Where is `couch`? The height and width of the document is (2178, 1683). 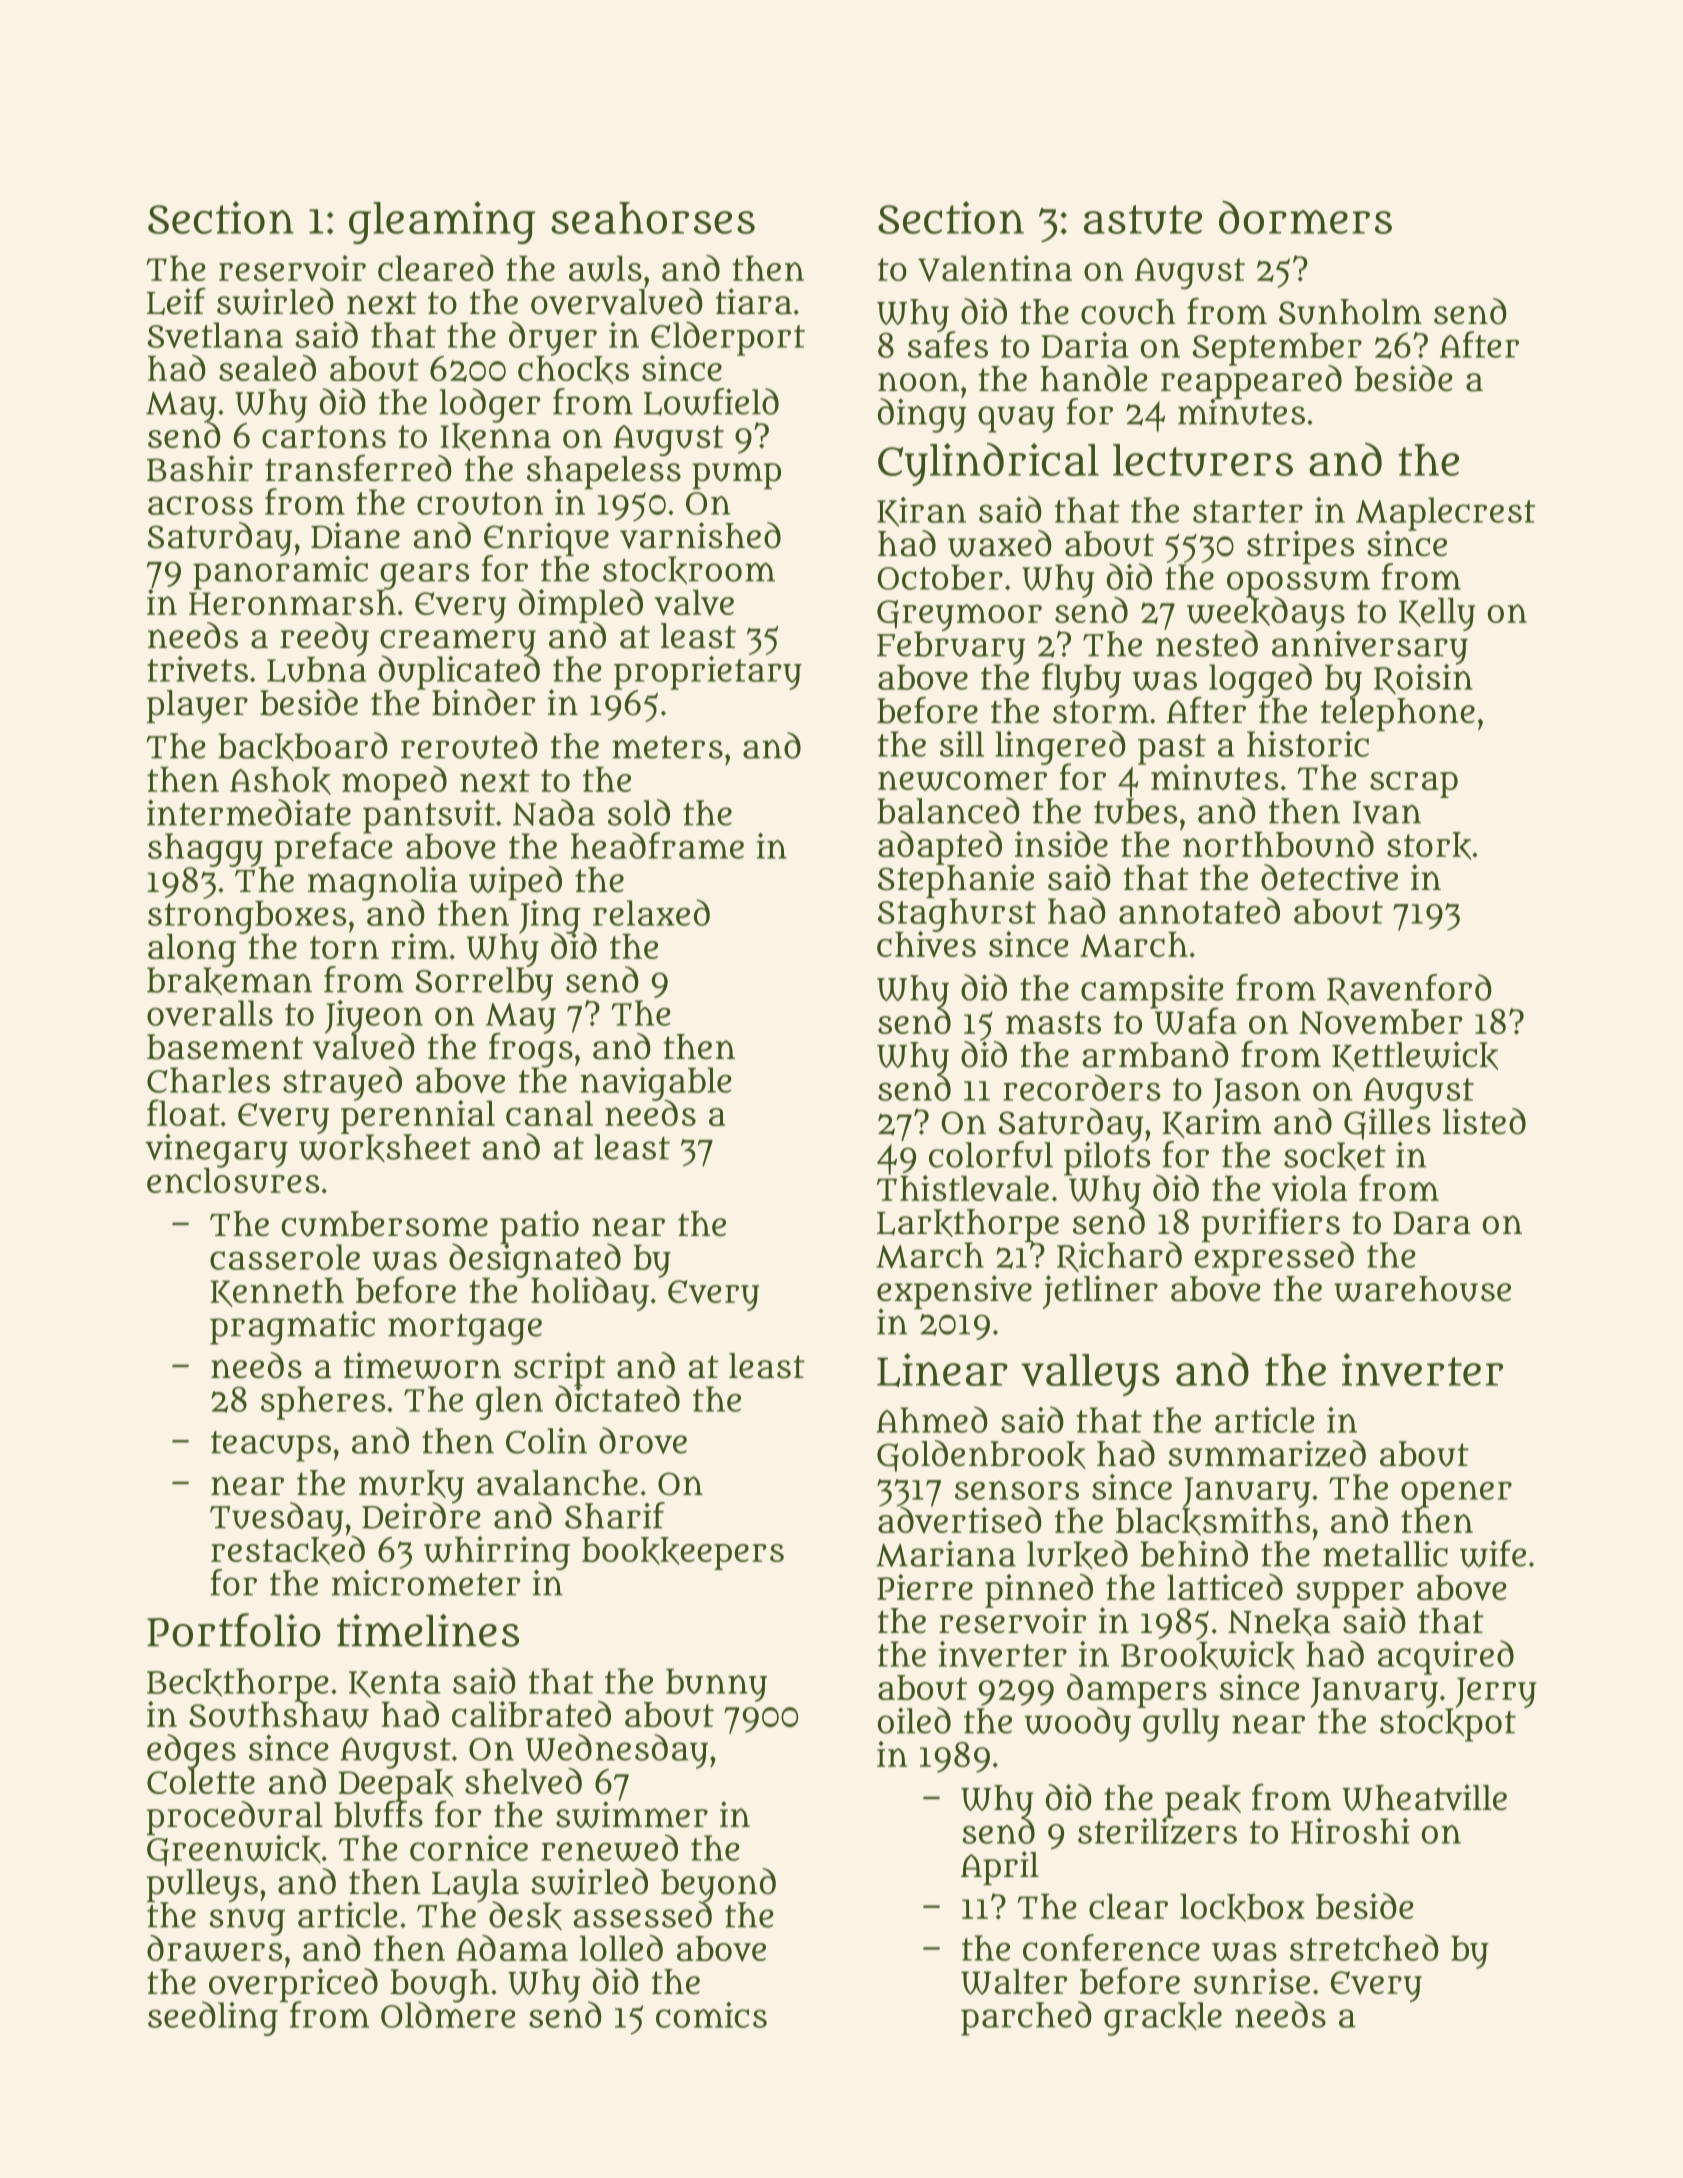 couch is located at coordinates (1128, 312).
